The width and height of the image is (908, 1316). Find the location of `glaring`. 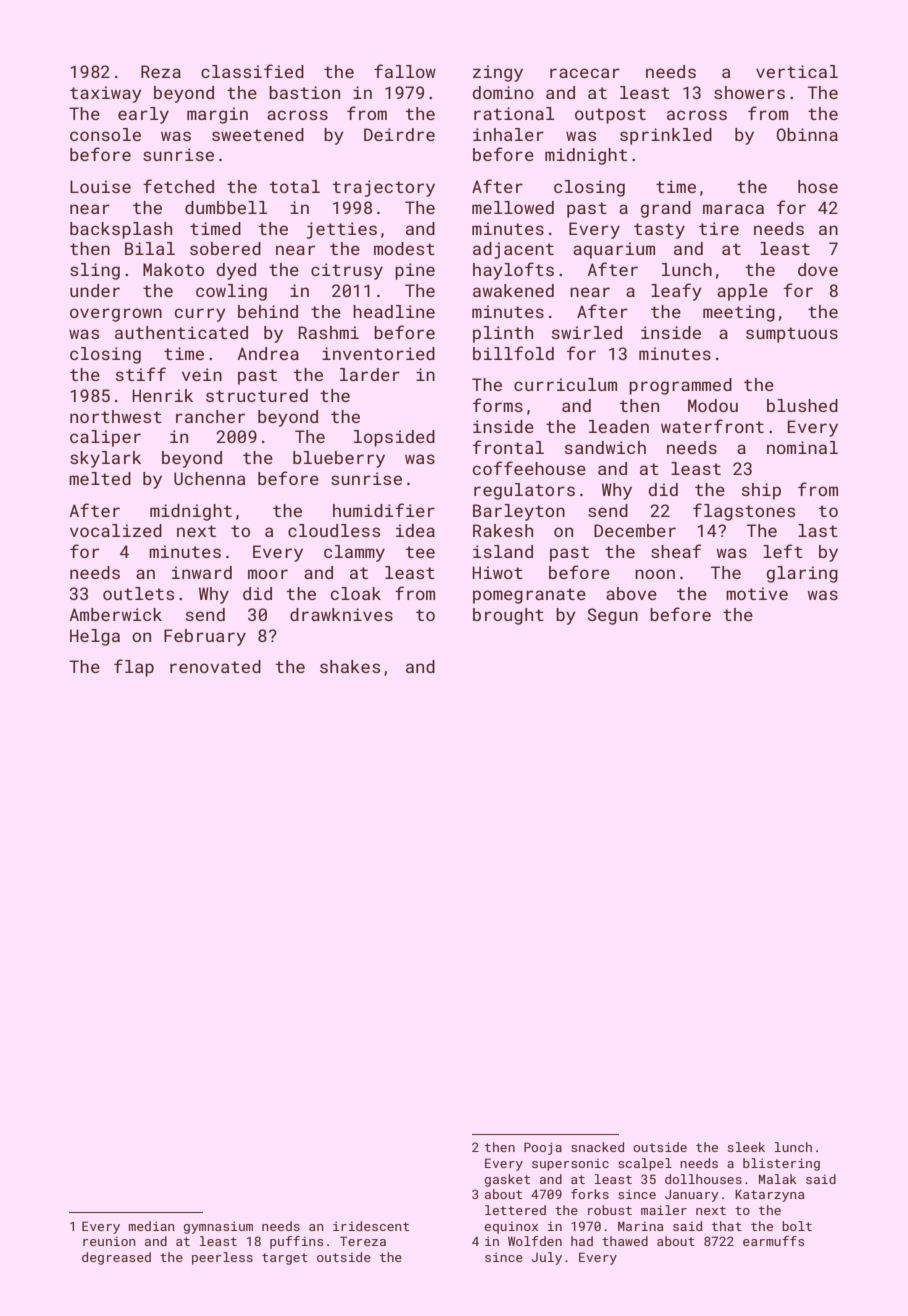

glaring is located at coordinates (802, 574).
